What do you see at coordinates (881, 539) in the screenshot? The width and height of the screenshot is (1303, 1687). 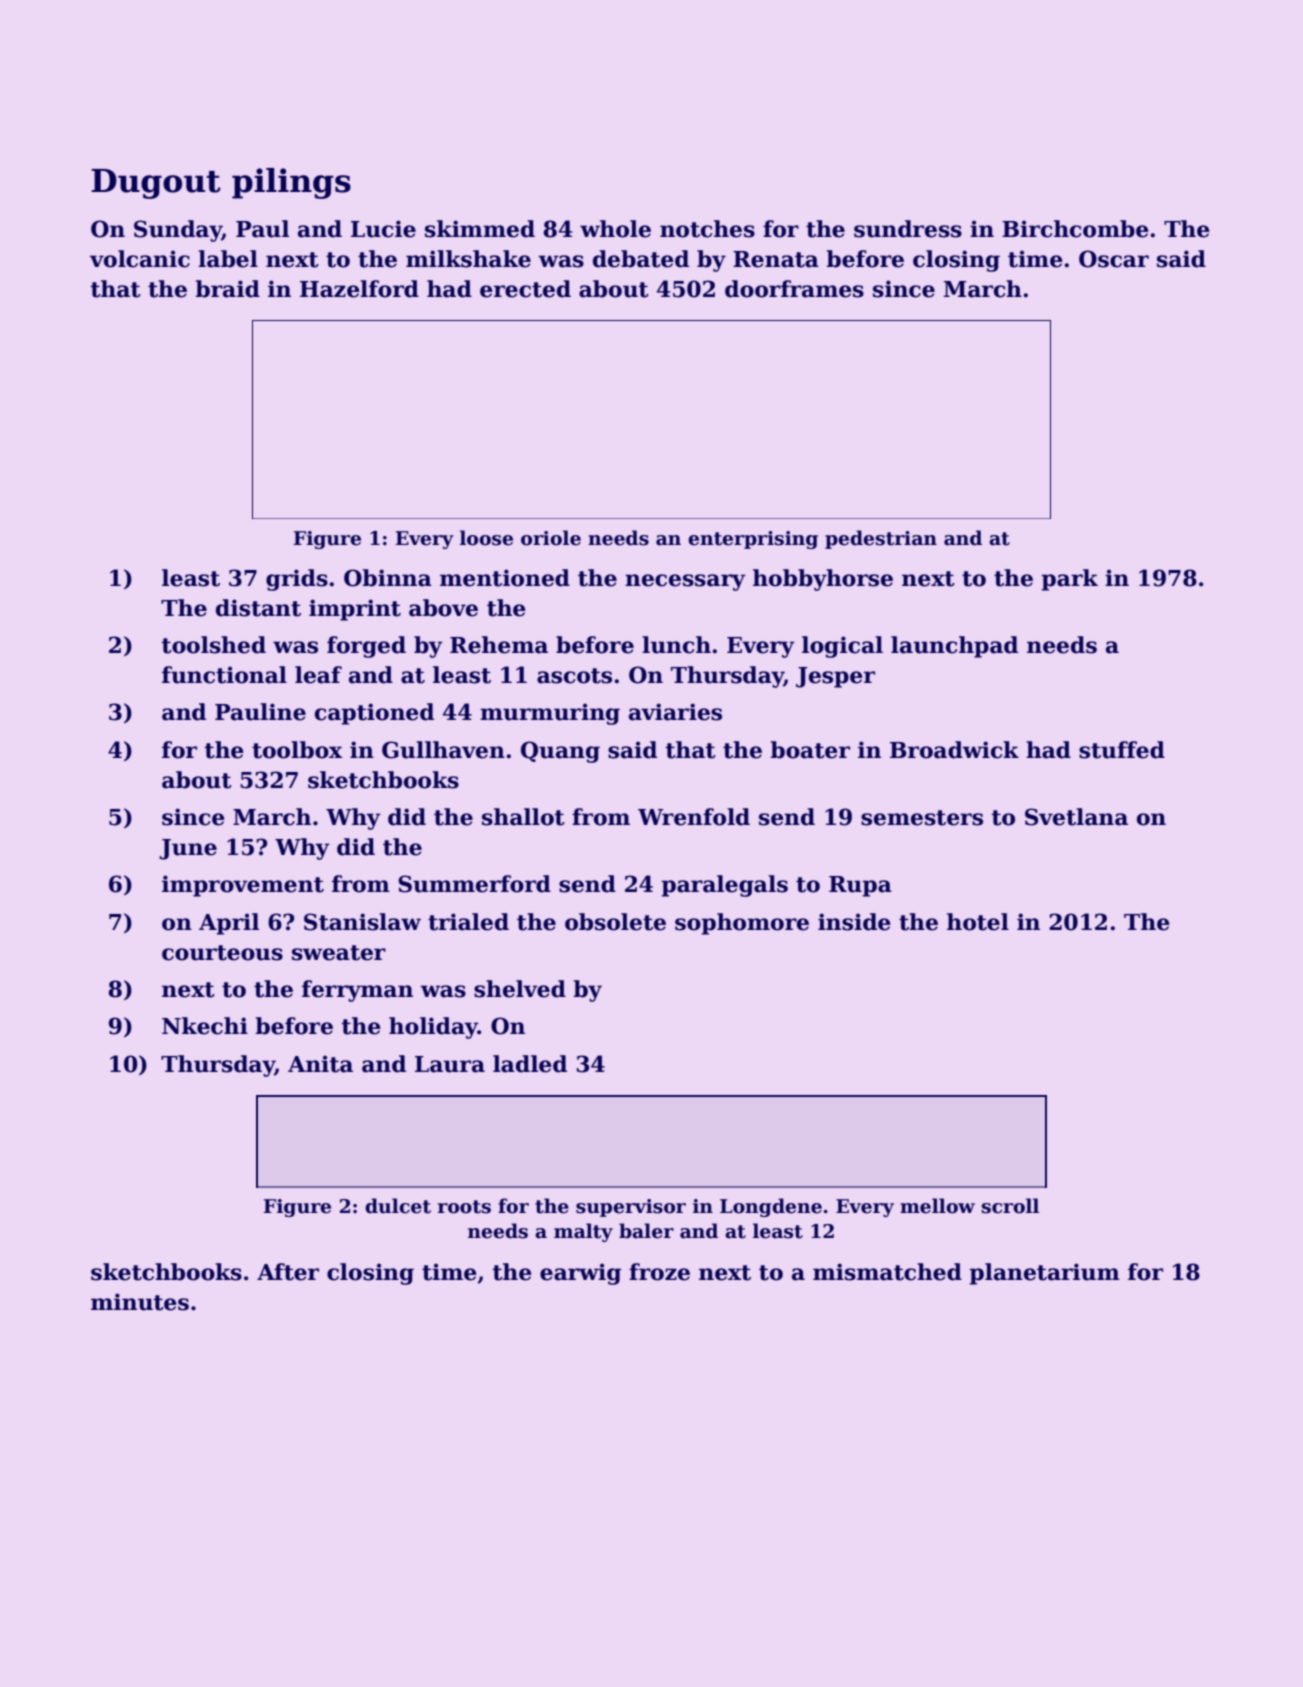 I see `pedestrian` at bounding box center [881, 539].
